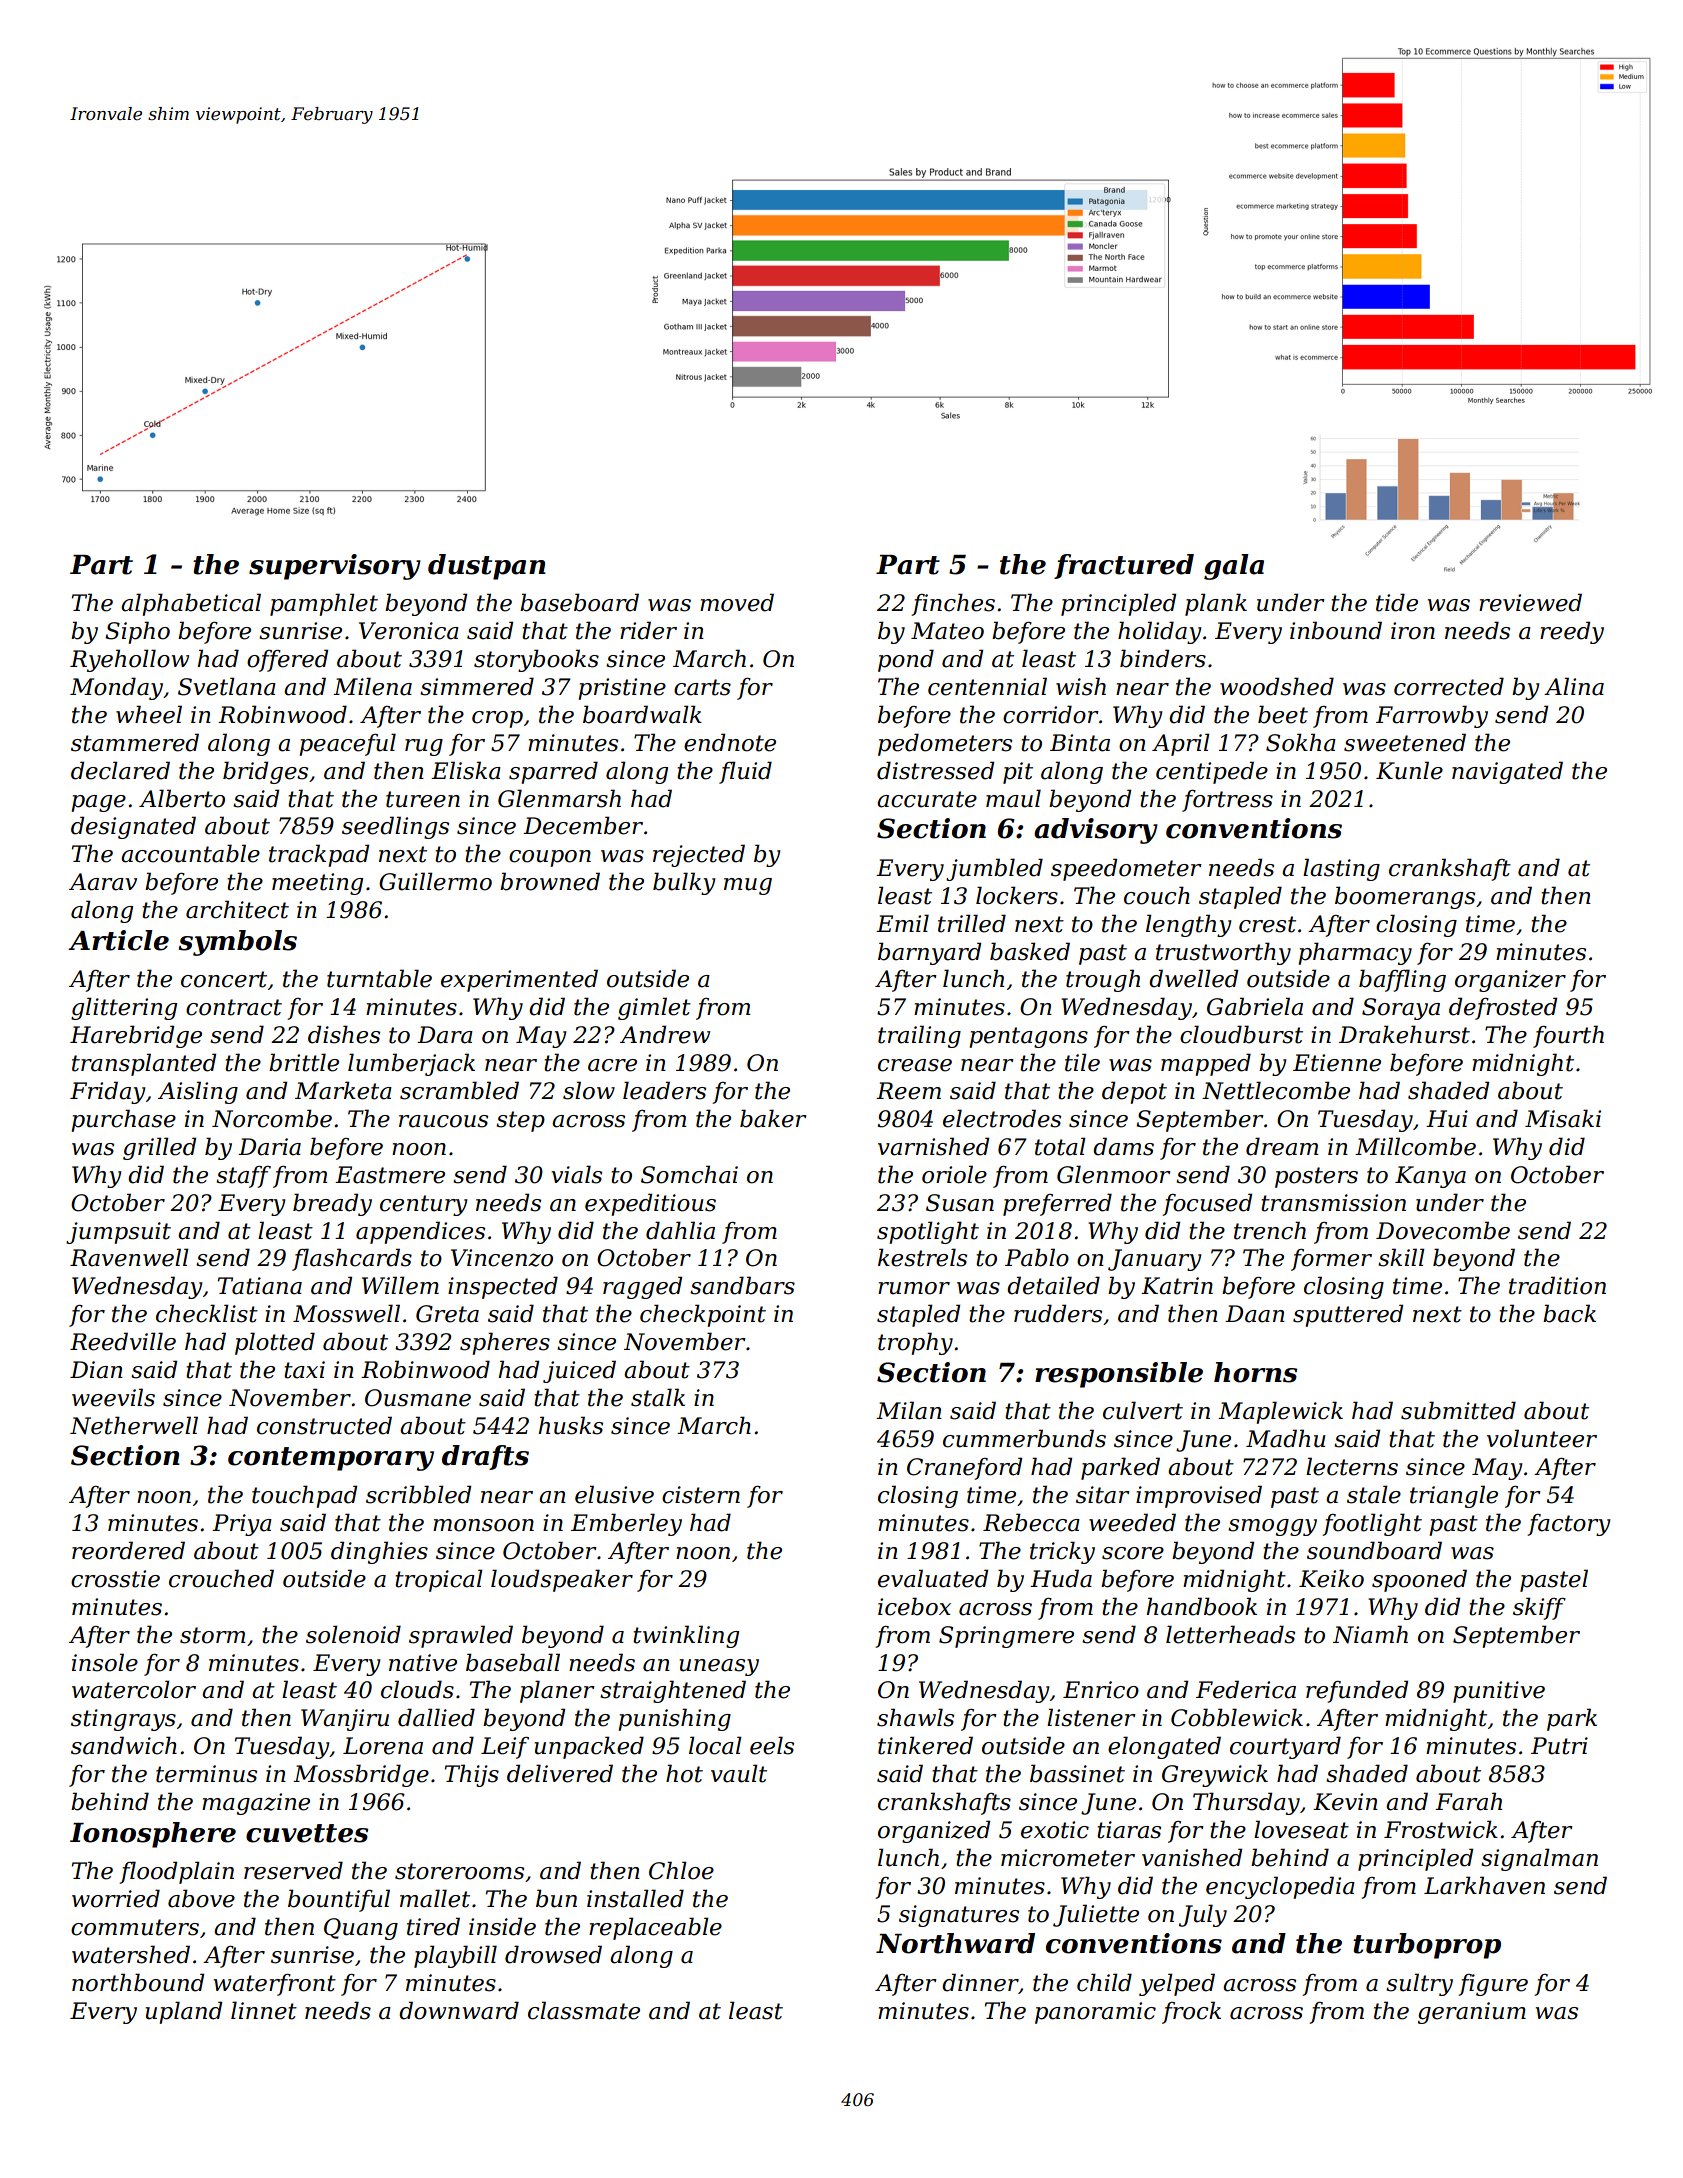  What do you see at coordinates (1401, 1257) in the screenshot?
I see `skill` at bounding box center [1401, 1257].
